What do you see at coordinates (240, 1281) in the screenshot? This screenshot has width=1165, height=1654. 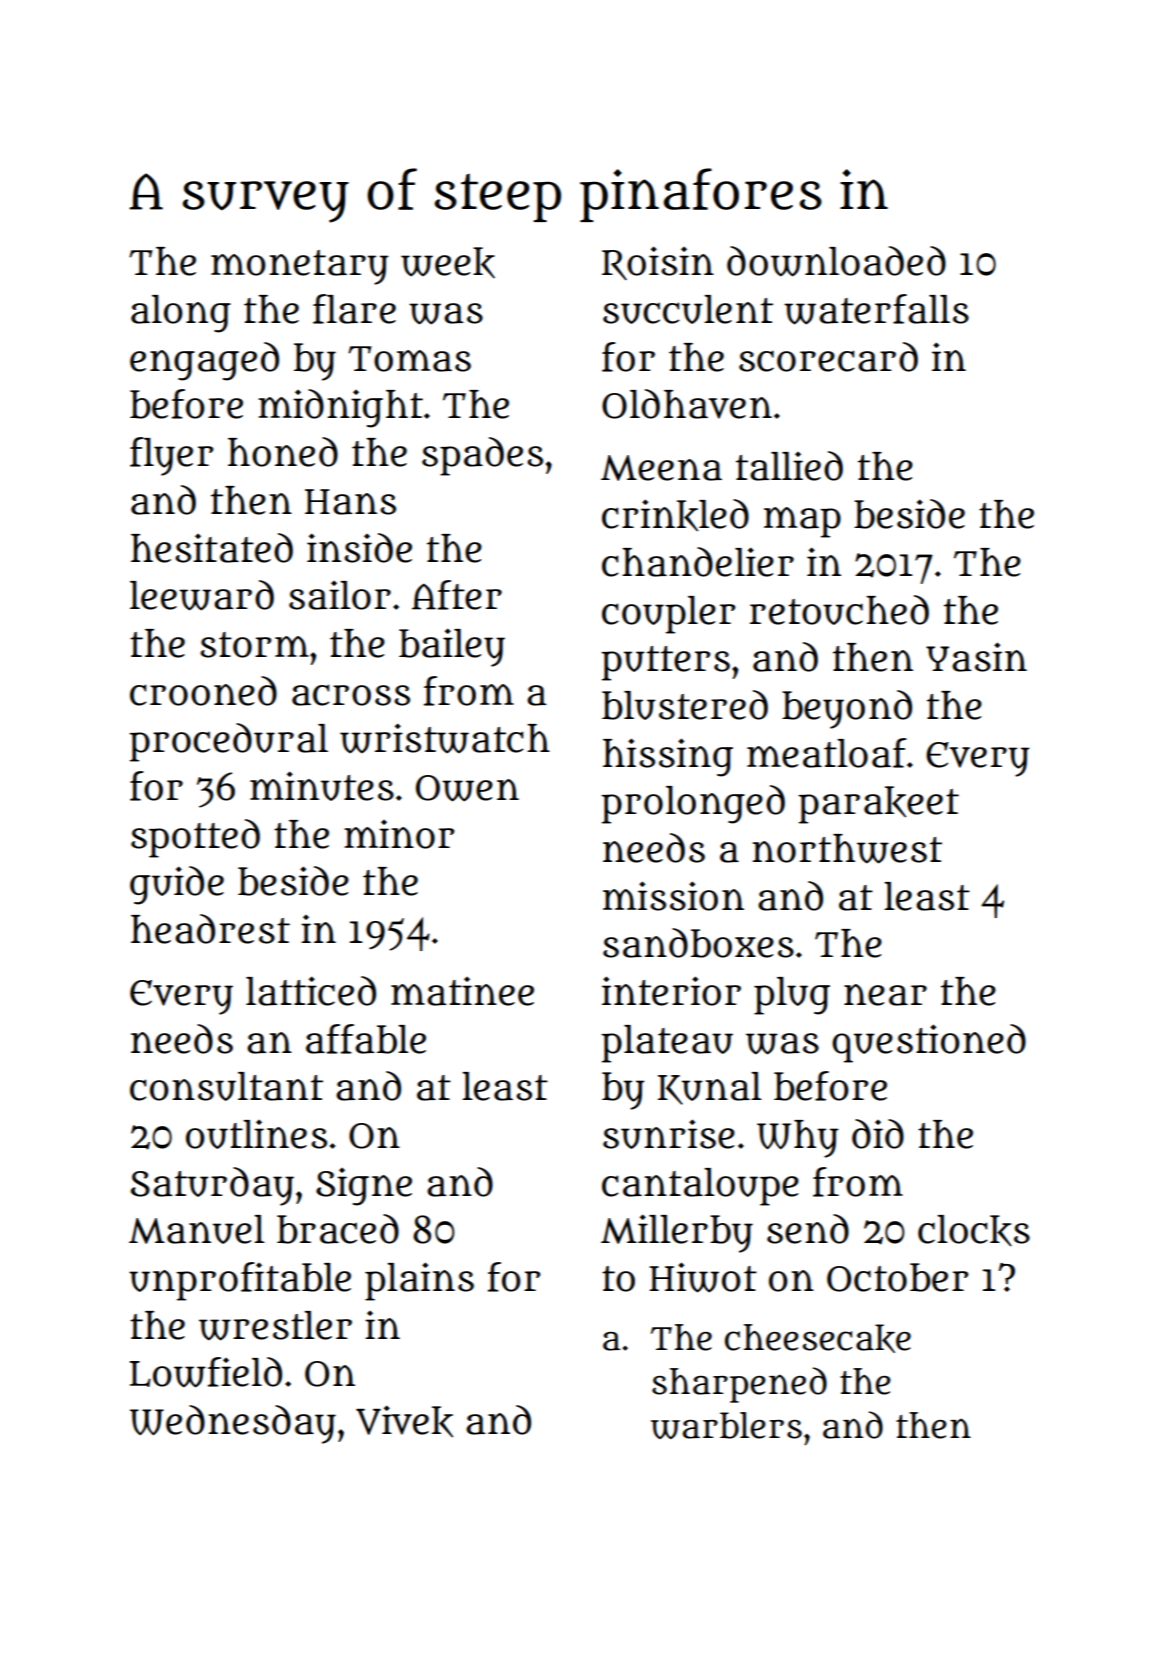 I see `unprofitable` at bounding box center [240, 1281].
